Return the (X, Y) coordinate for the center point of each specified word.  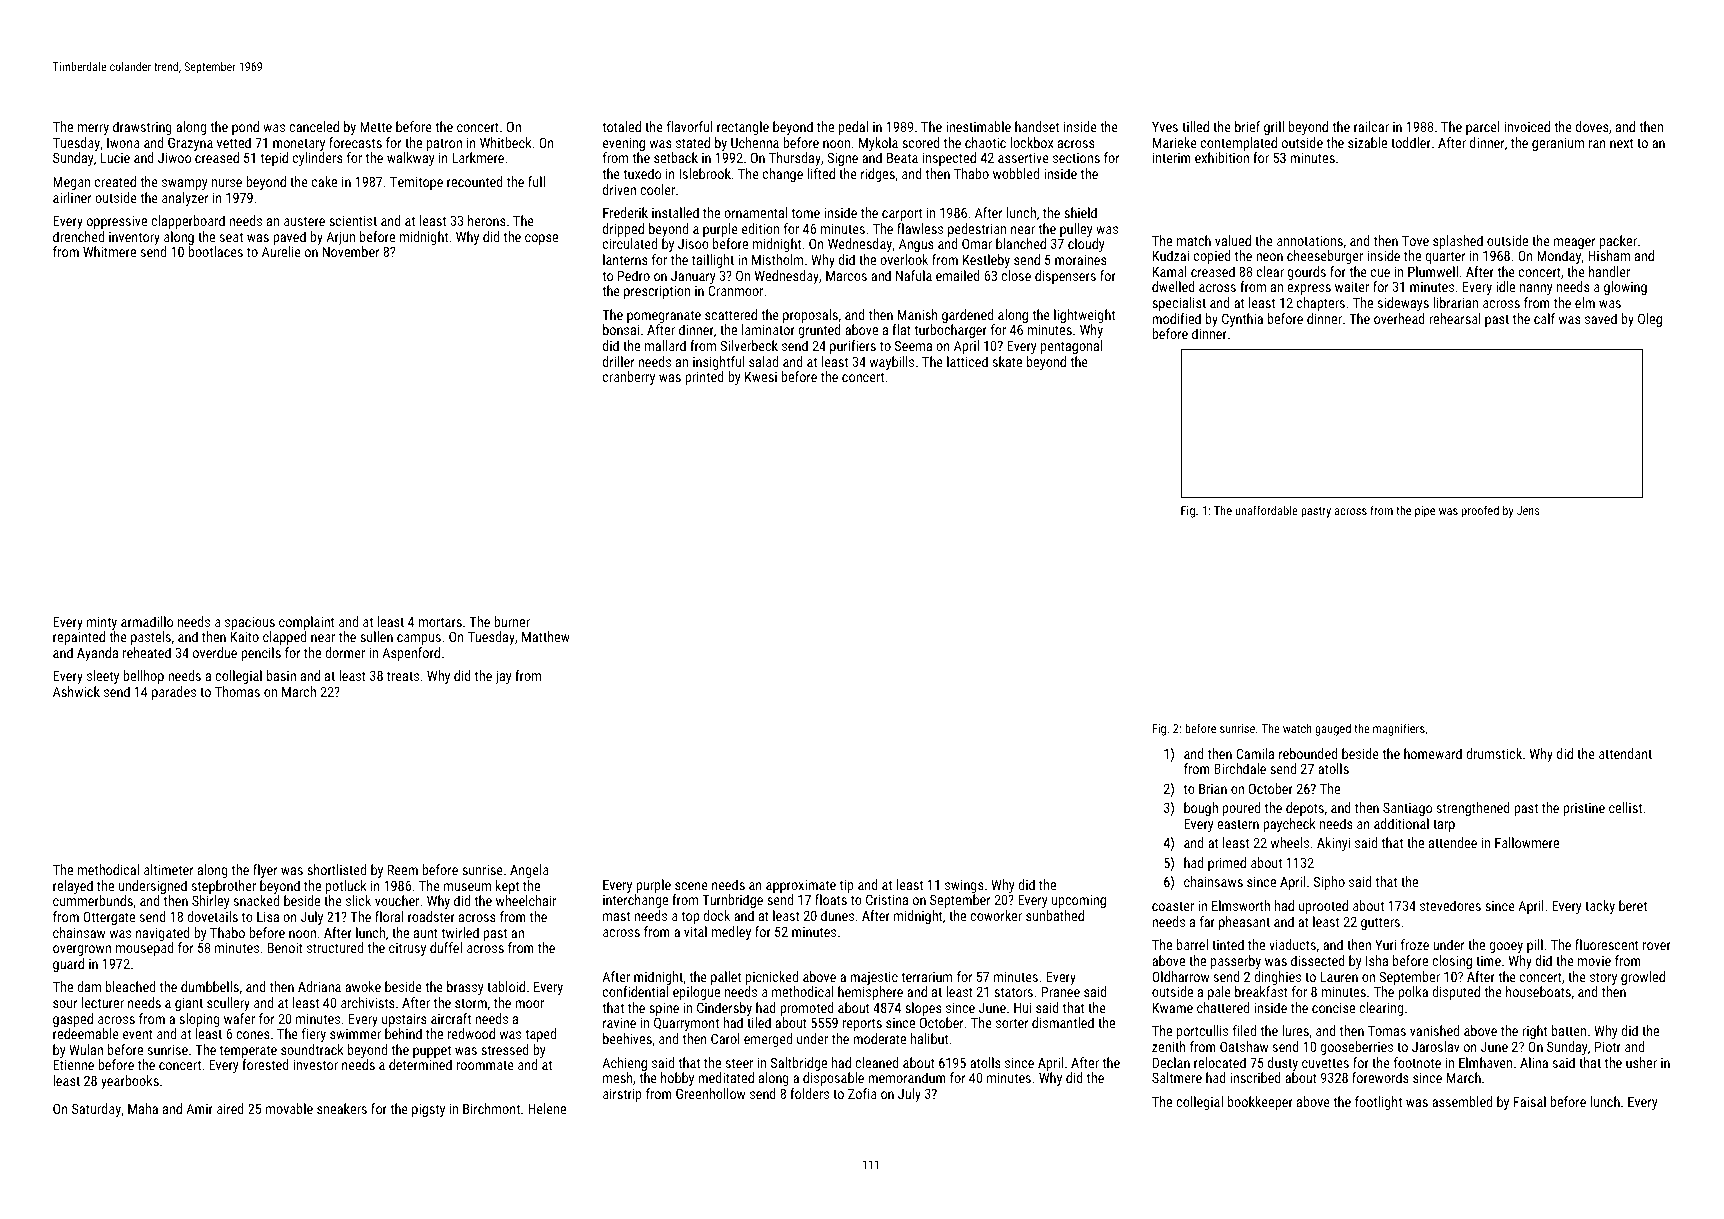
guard (68, 965)
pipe (1425, 512)
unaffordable (1266, 510)
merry (93, 129)
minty (102, 623)
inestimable (978, 126)
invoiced (1527, 126)
